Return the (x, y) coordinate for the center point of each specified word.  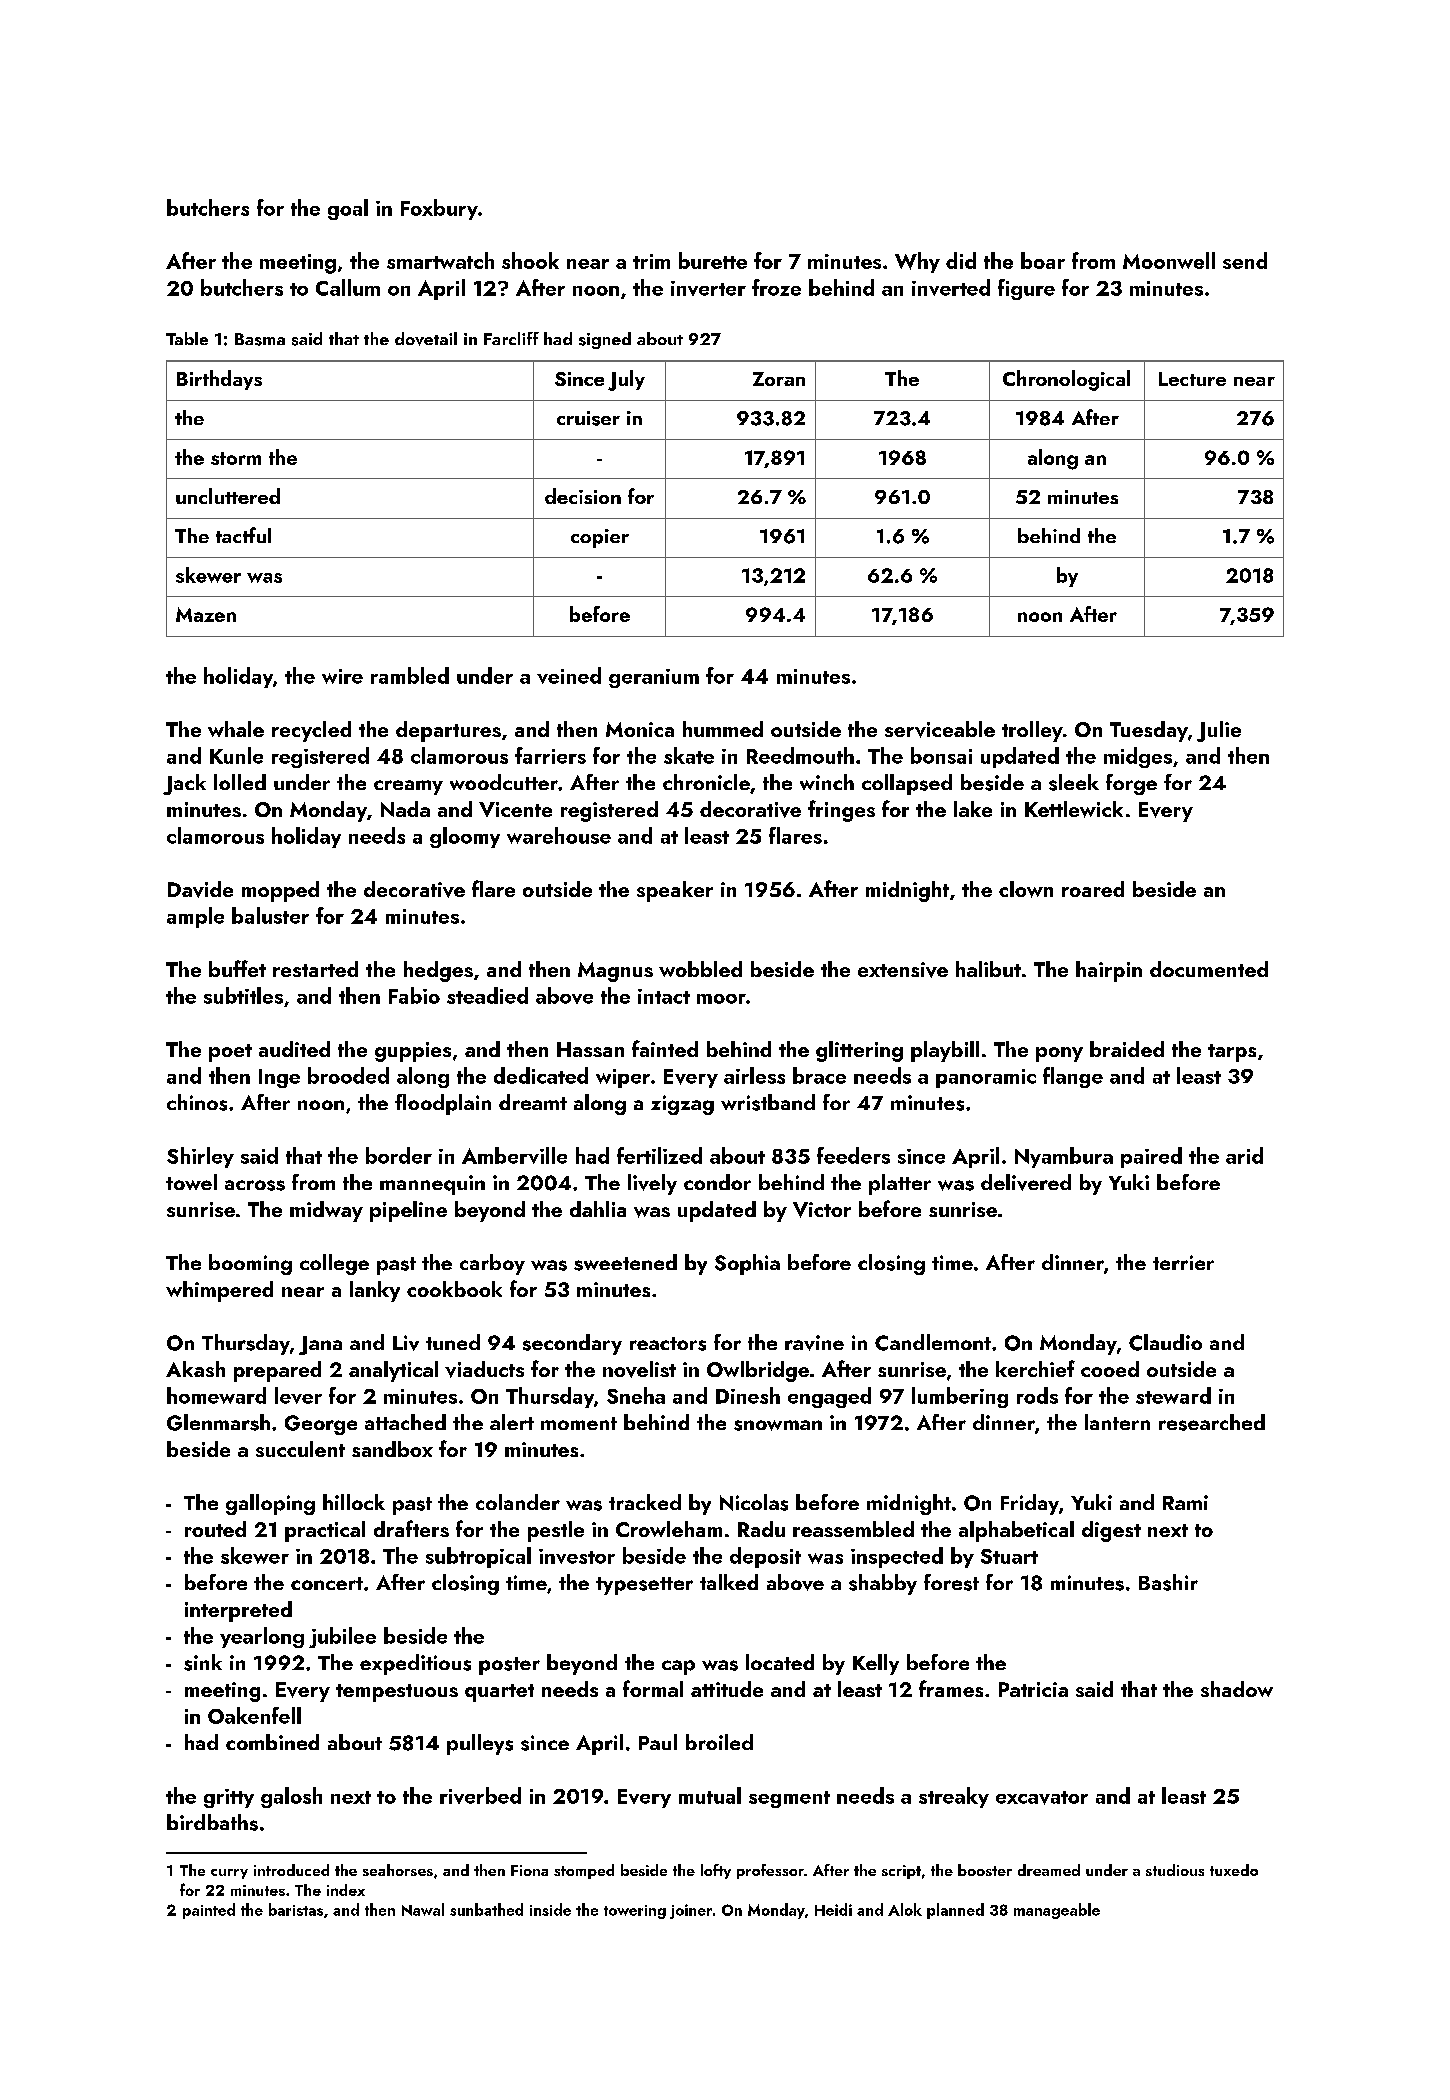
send (1245, 260)
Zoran (779, 379)
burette (713, 260)
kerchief (1035, 1368)
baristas (296, 1909)
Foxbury (439, 209)
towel (191, 1182)
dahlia (598, 1209)
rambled (410, 675)
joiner (691, 1911)
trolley (1032, 731)
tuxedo (1234, 1870)
